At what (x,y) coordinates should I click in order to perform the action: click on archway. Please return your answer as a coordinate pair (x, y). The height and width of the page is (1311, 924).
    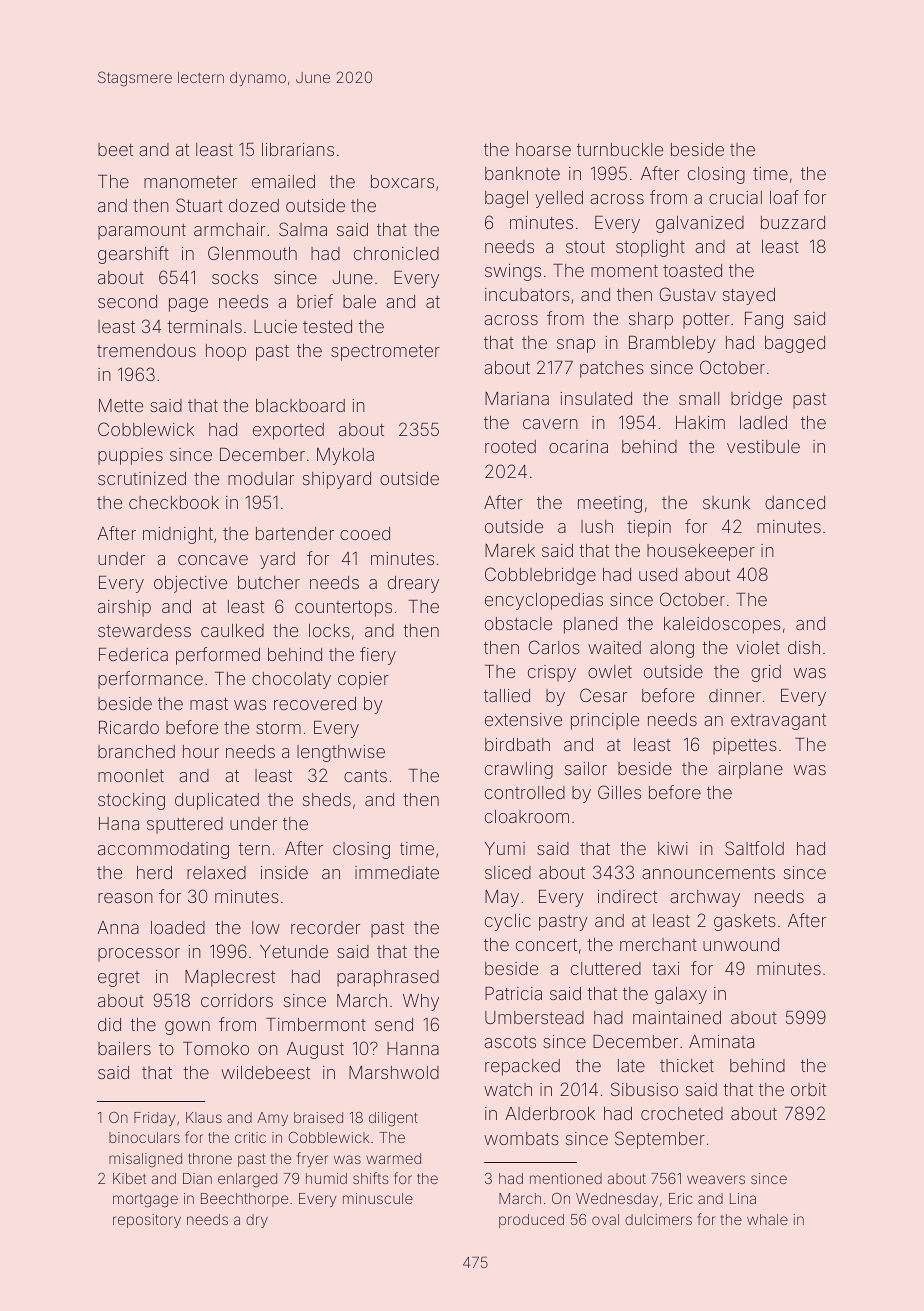
    Looking at the image, I should click on (705, 898).
